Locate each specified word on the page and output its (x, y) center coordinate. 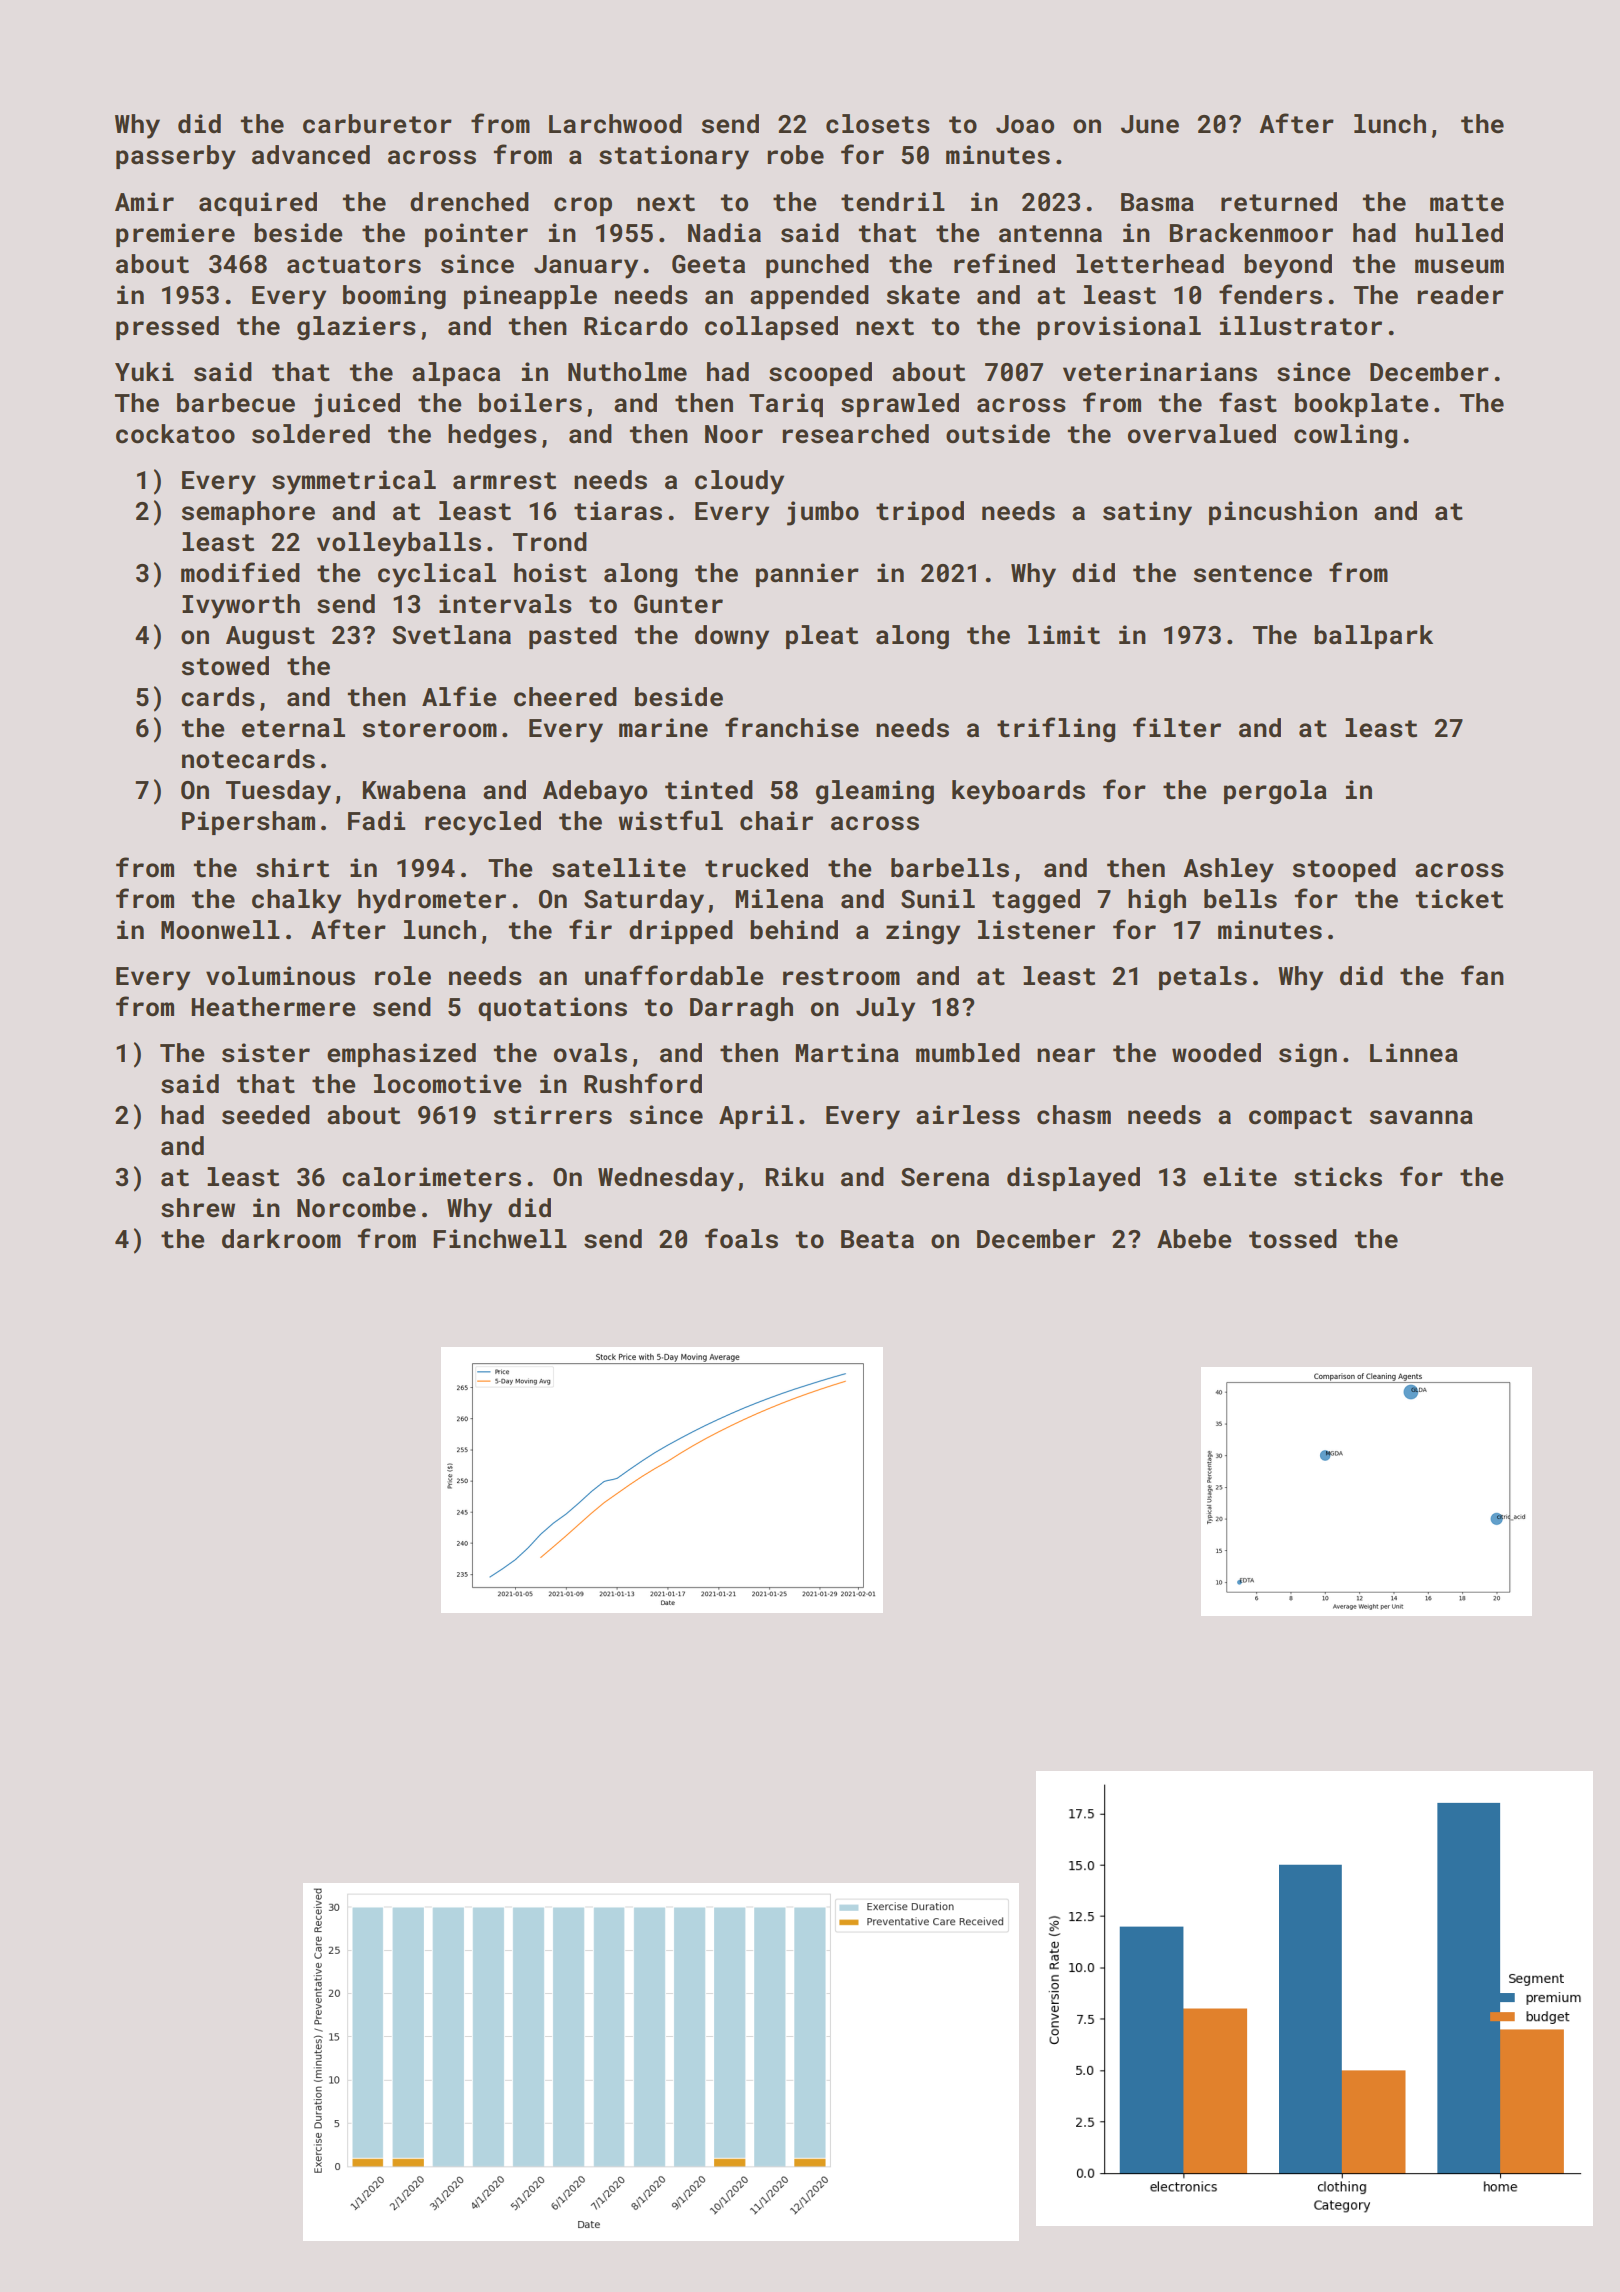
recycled (483, 823)
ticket (1459, 899)
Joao (1025, 124)
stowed (225, 666)
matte (1467, 203)
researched (855, 434)
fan (1482, 975)
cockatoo (175, 434)
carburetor (377, 124)
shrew (198, 1208)
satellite (619, 868)
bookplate (1362, 405)
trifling (1056, 729)
